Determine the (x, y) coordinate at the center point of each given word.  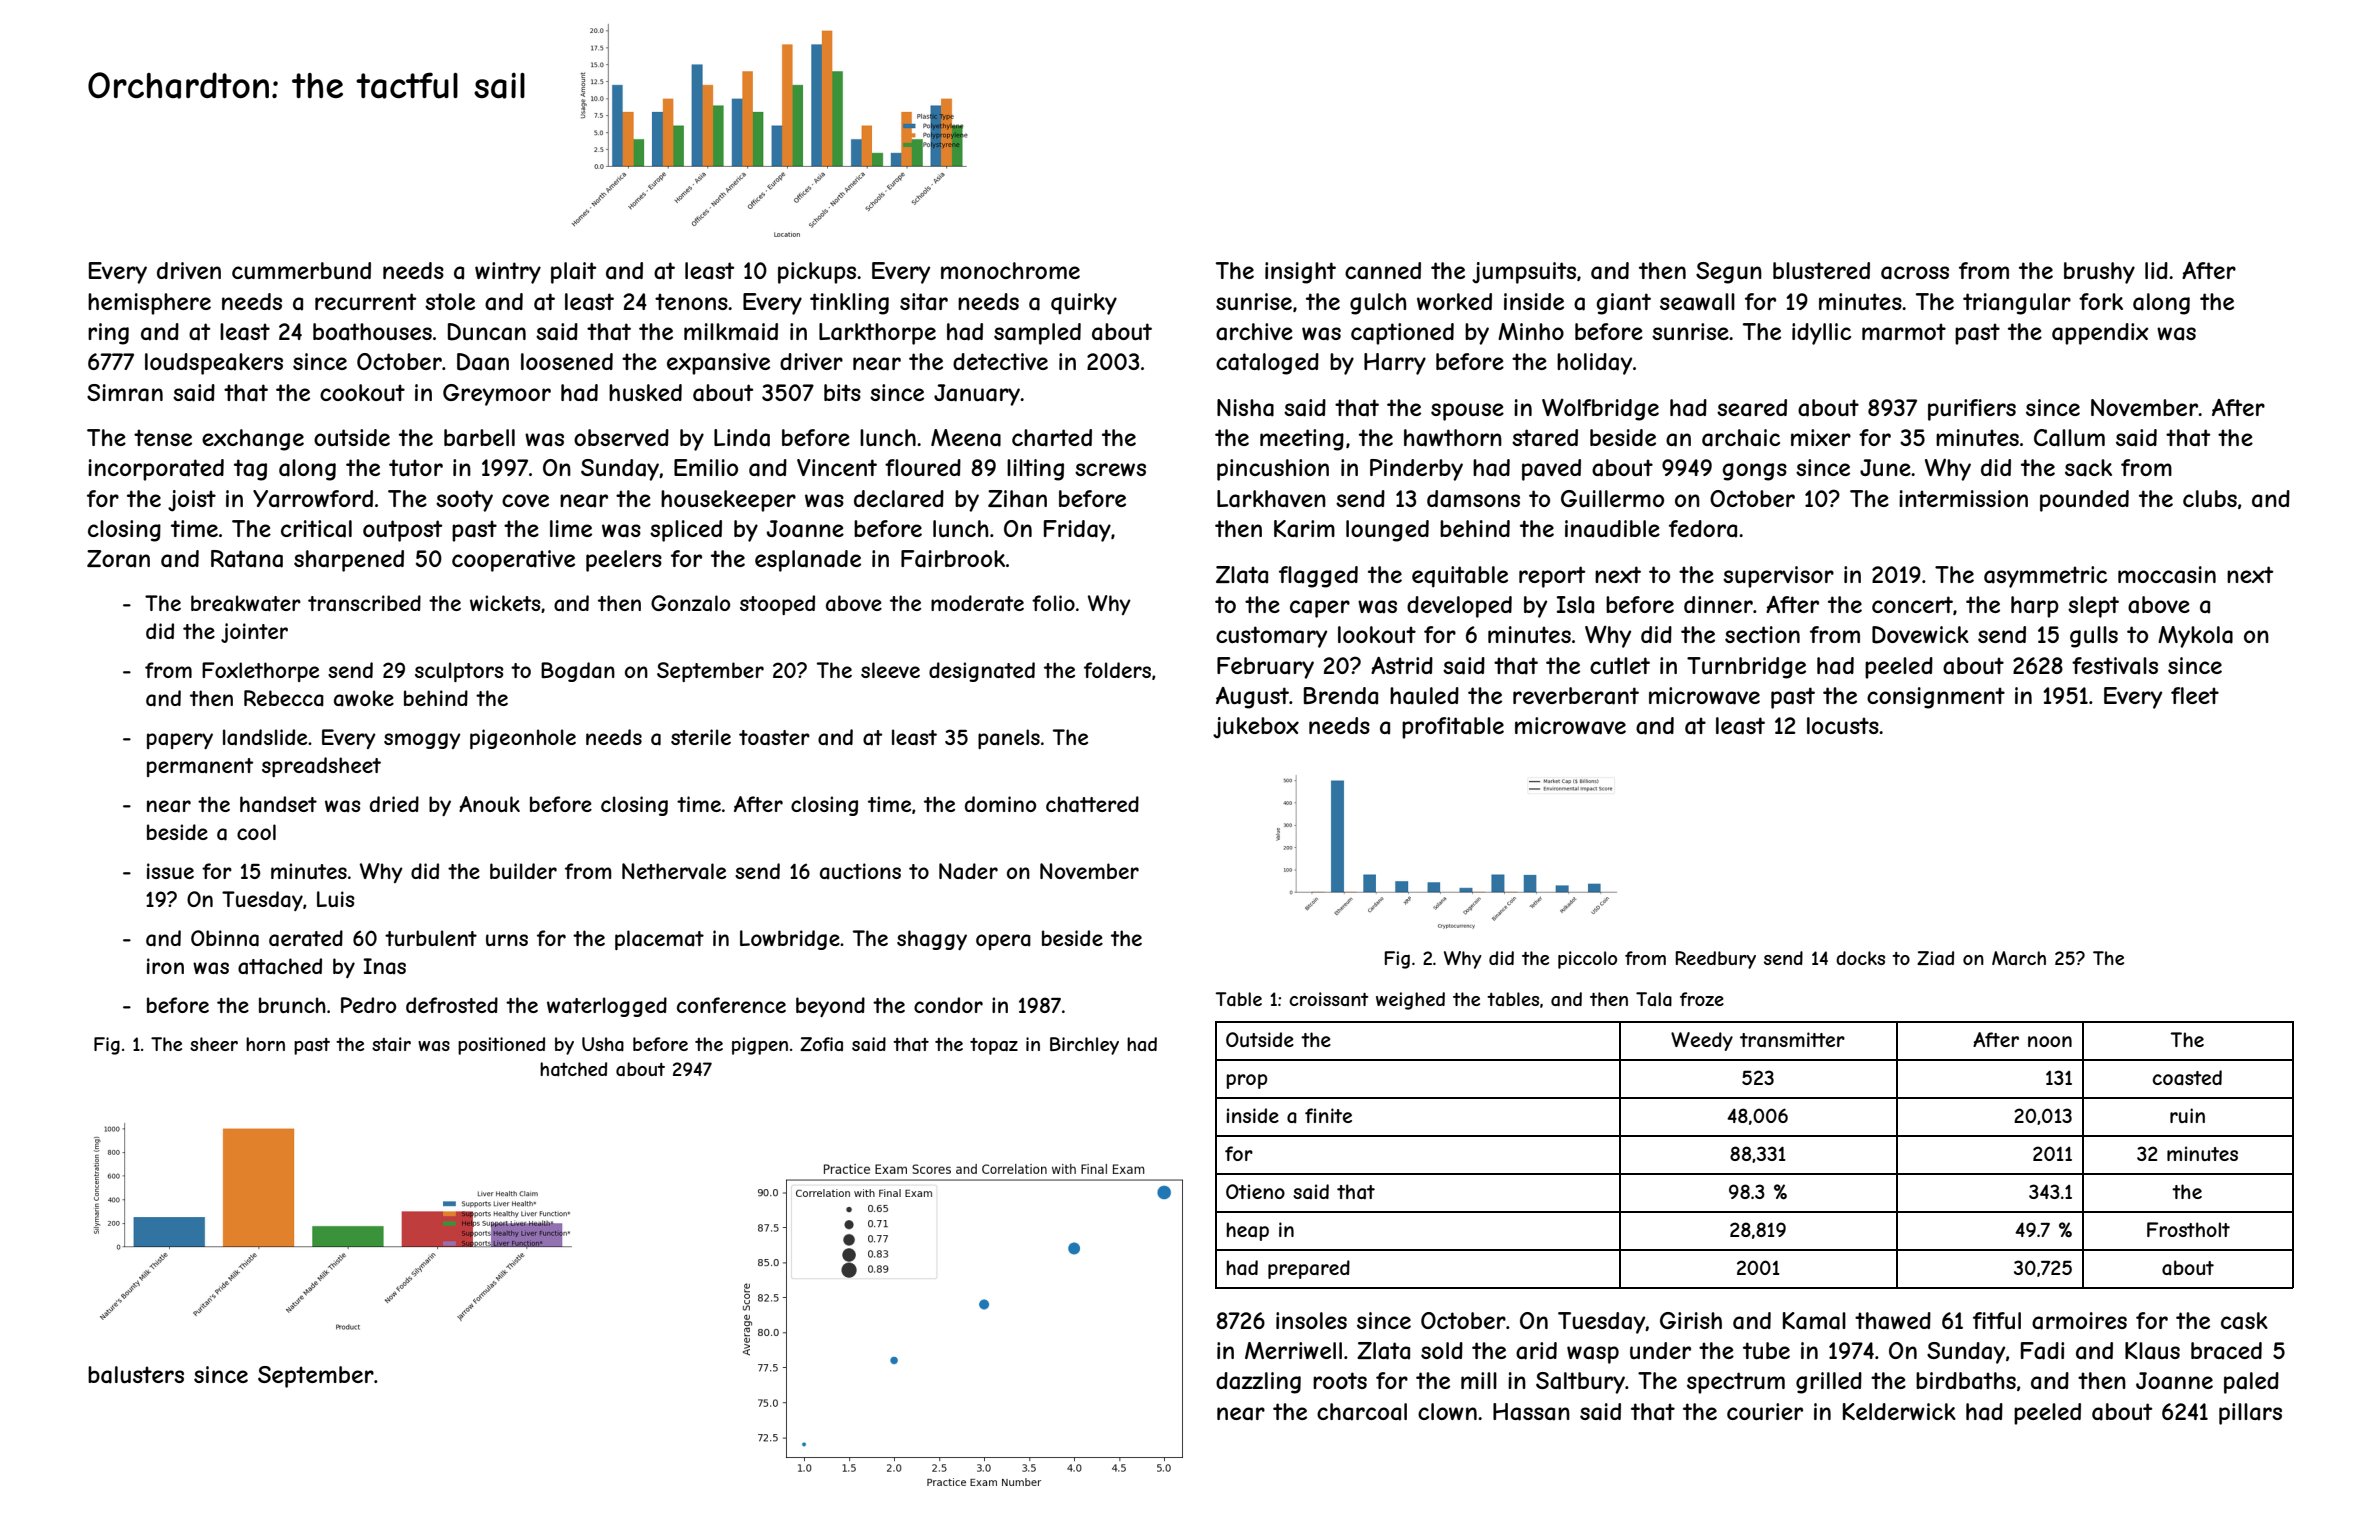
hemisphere (149, 304)
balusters (136, 1375)
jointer (254, 633)
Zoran (118, 559)
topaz (994, 1046)
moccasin (2167, 575)
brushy (2099, 273)
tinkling (849, 304)
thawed (1893, 1321)
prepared (1309, 1269)
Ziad (1935, 958)
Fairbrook (953, 559)
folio (1053, 603)
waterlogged (607, 1007)
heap (1247, 1231)
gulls (2094, 637)
